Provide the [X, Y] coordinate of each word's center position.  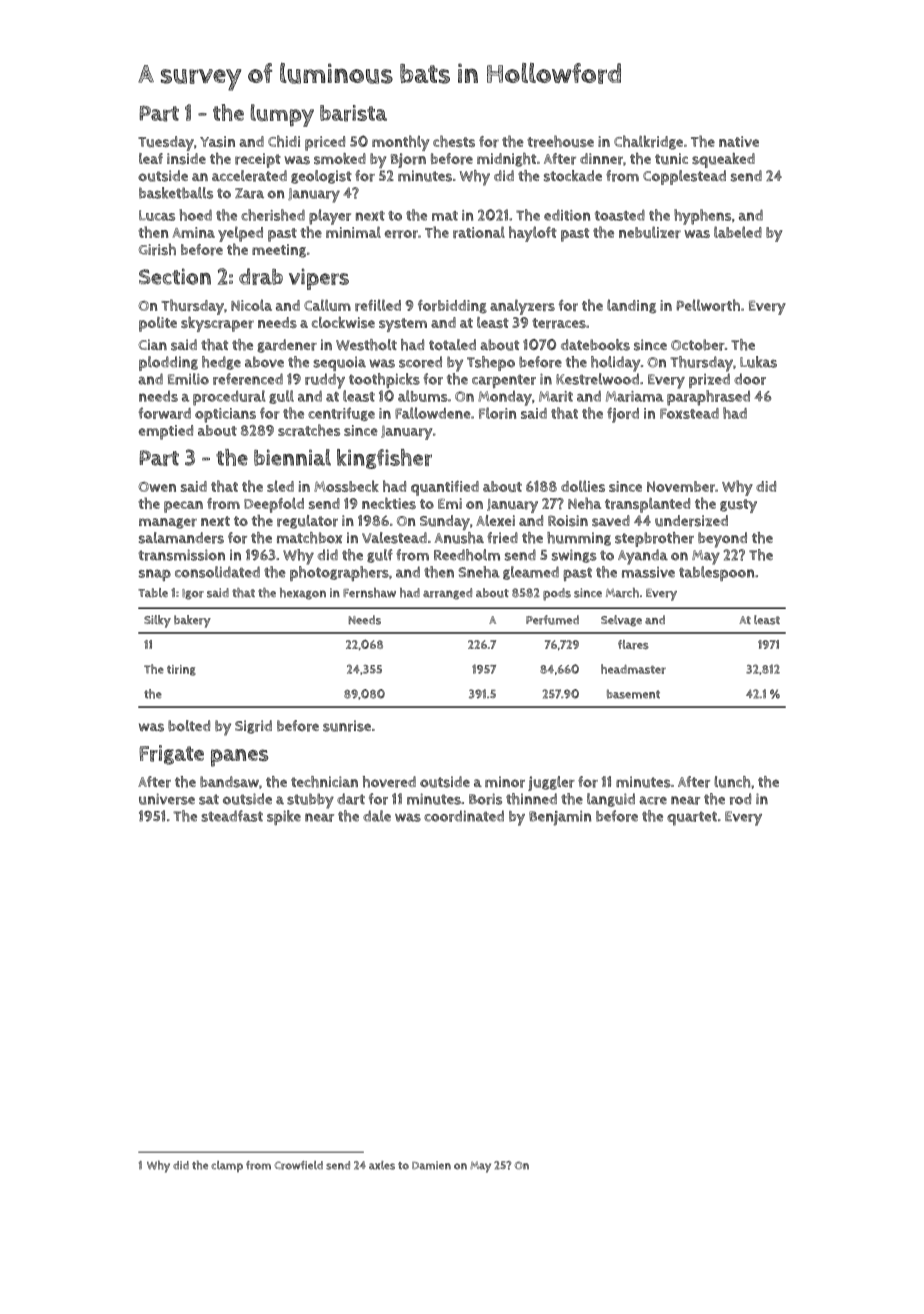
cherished [273, 215]
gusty [738, 506]
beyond [722, 540]
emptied [166, 432]
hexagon [303, 594]
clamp [227, 1166]
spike [284, 817]
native [739, 141]
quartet [692, 818]
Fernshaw [369, 593]
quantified [445, 488]
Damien [431, 1165]
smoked [340, 159]
